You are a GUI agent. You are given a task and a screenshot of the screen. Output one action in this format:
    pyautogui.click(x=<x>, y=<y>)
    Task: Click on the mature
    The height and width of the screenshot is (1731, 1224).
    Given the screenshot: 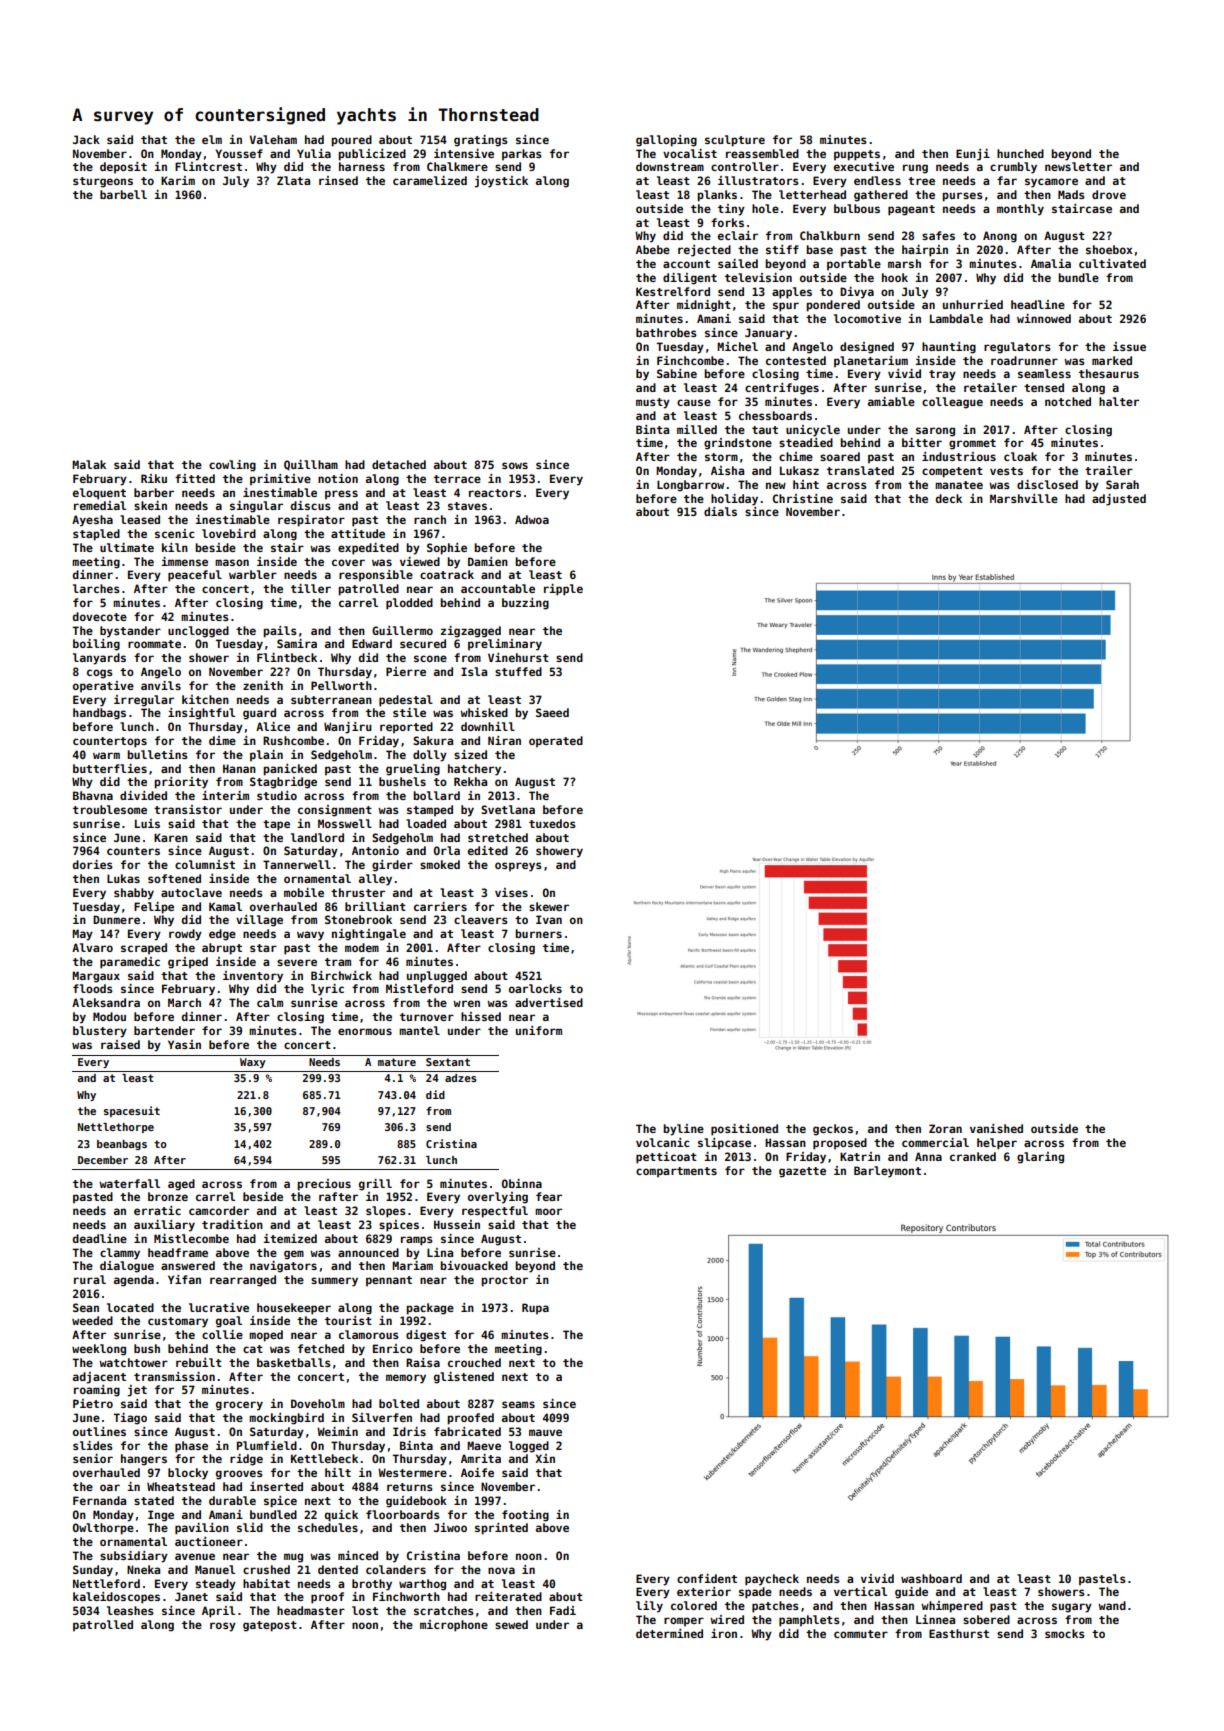 What is the action you would take?
    pyautogui.click(x=397, y=1062)
